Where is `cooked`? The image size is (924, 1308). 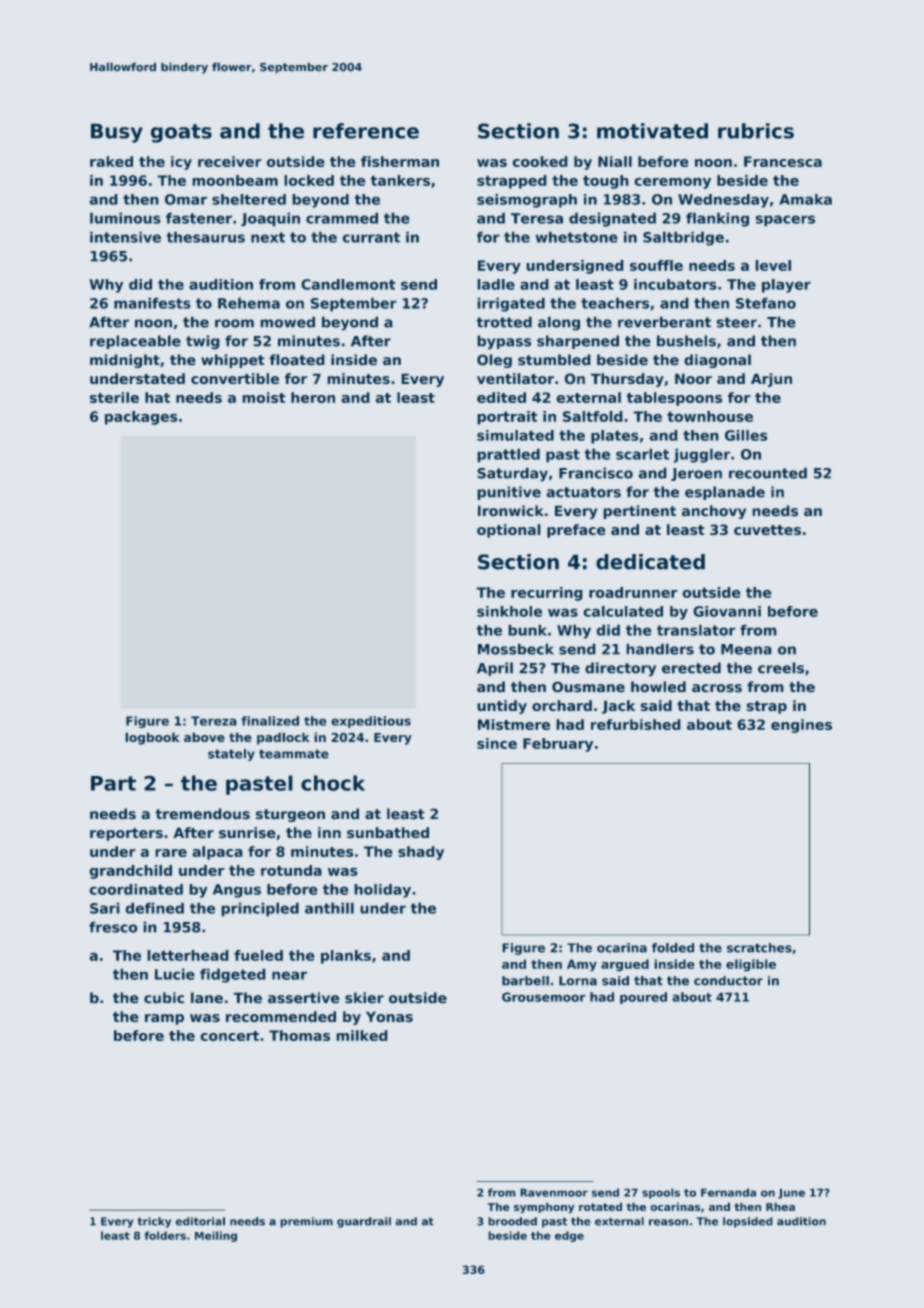 cooked is located at coordinates (540, 161).
